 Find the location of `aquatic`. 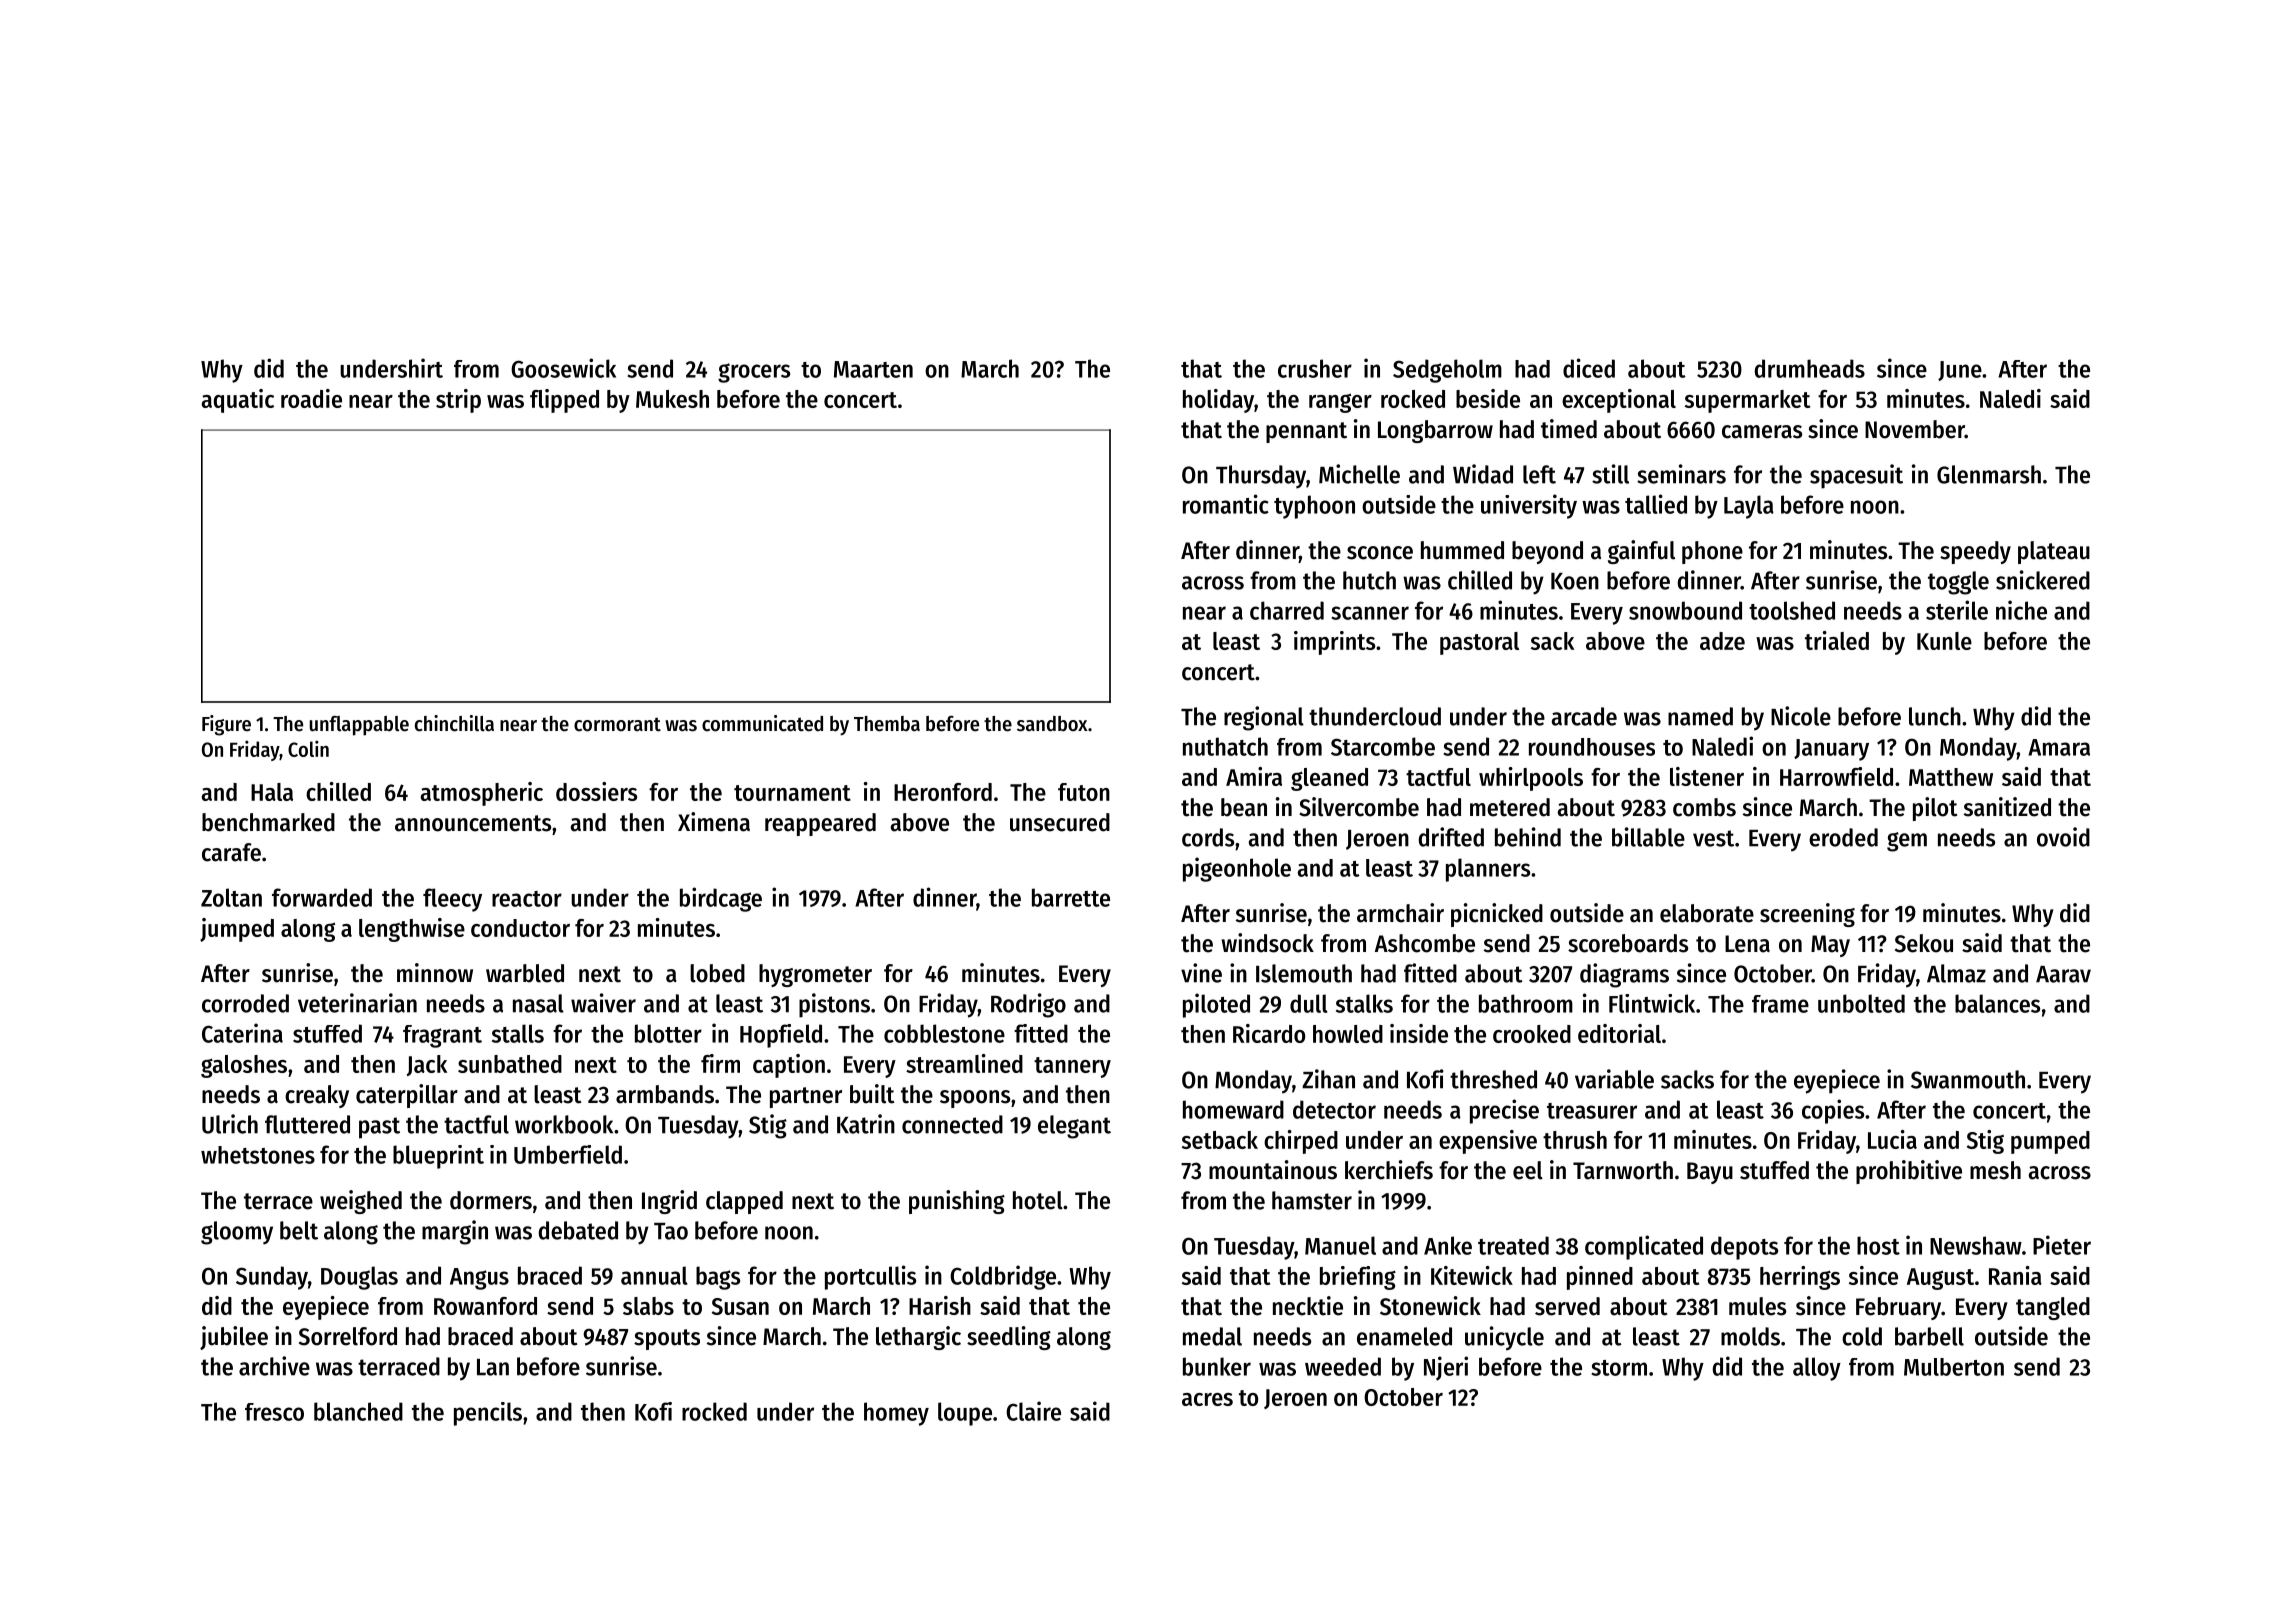

aquatic is located at coordinates (238, 401).
